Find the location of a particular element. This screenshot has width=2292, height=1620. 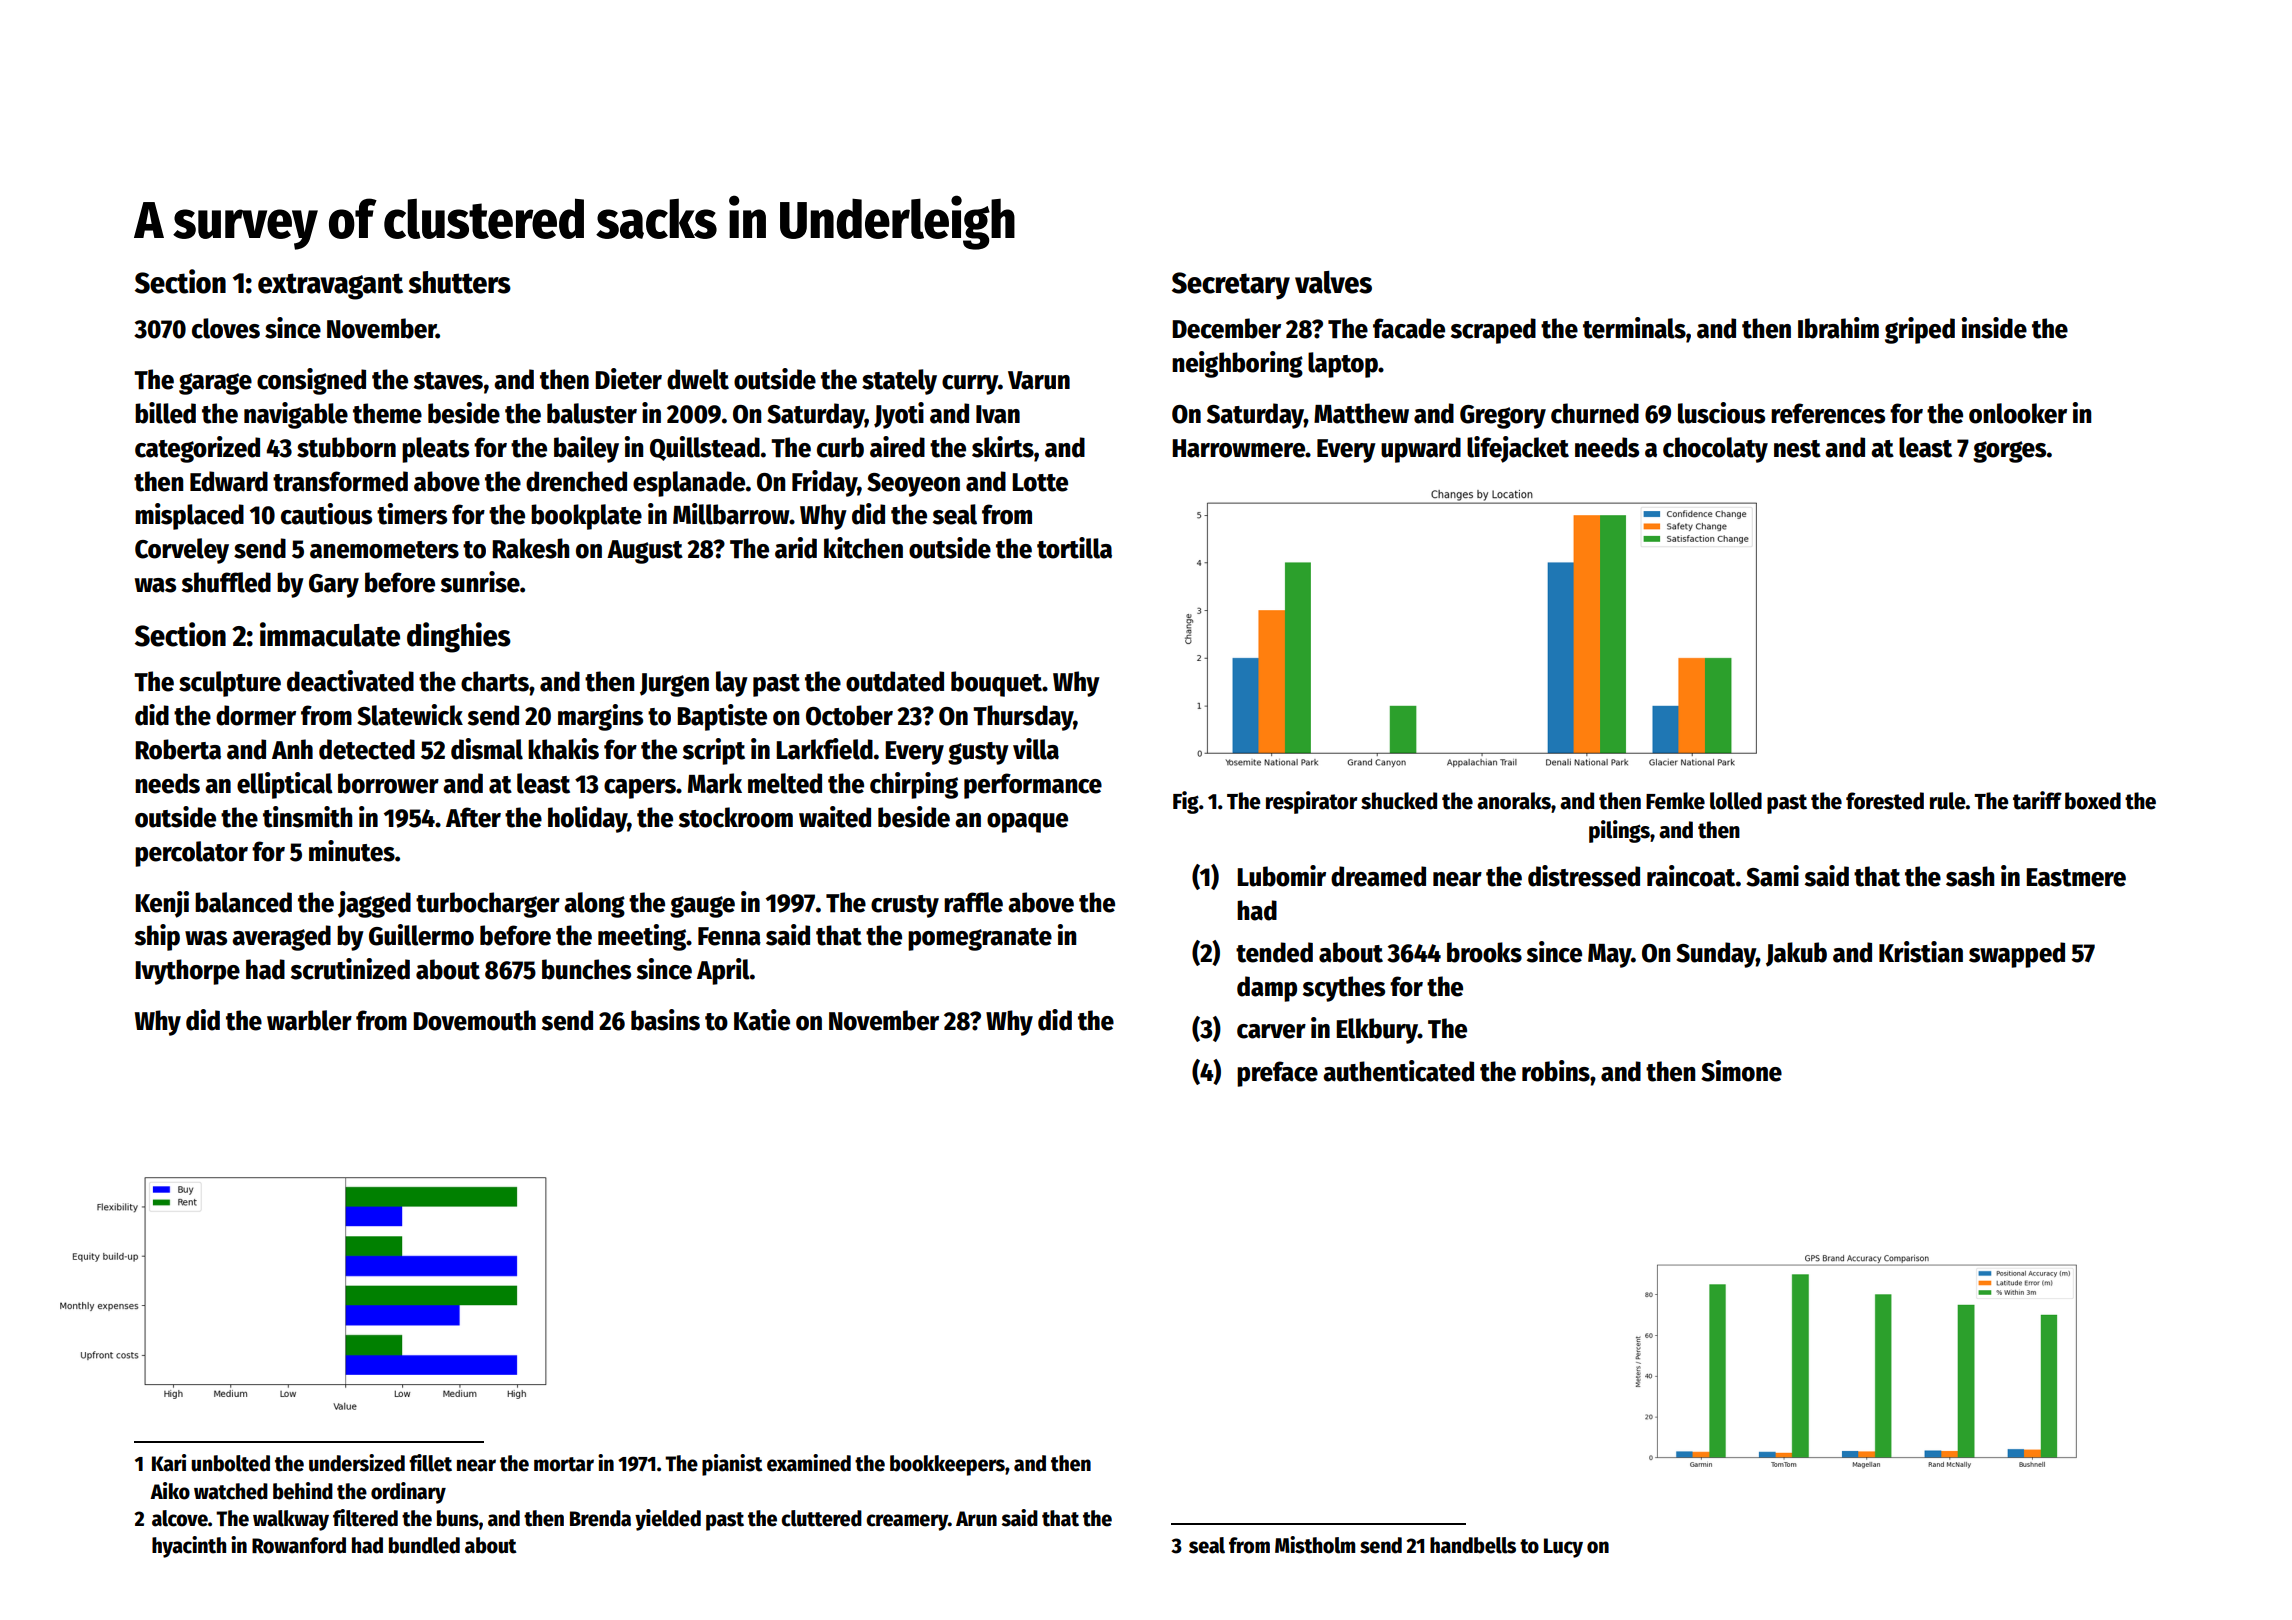

brooks is located at coordinates (1484, 952).
